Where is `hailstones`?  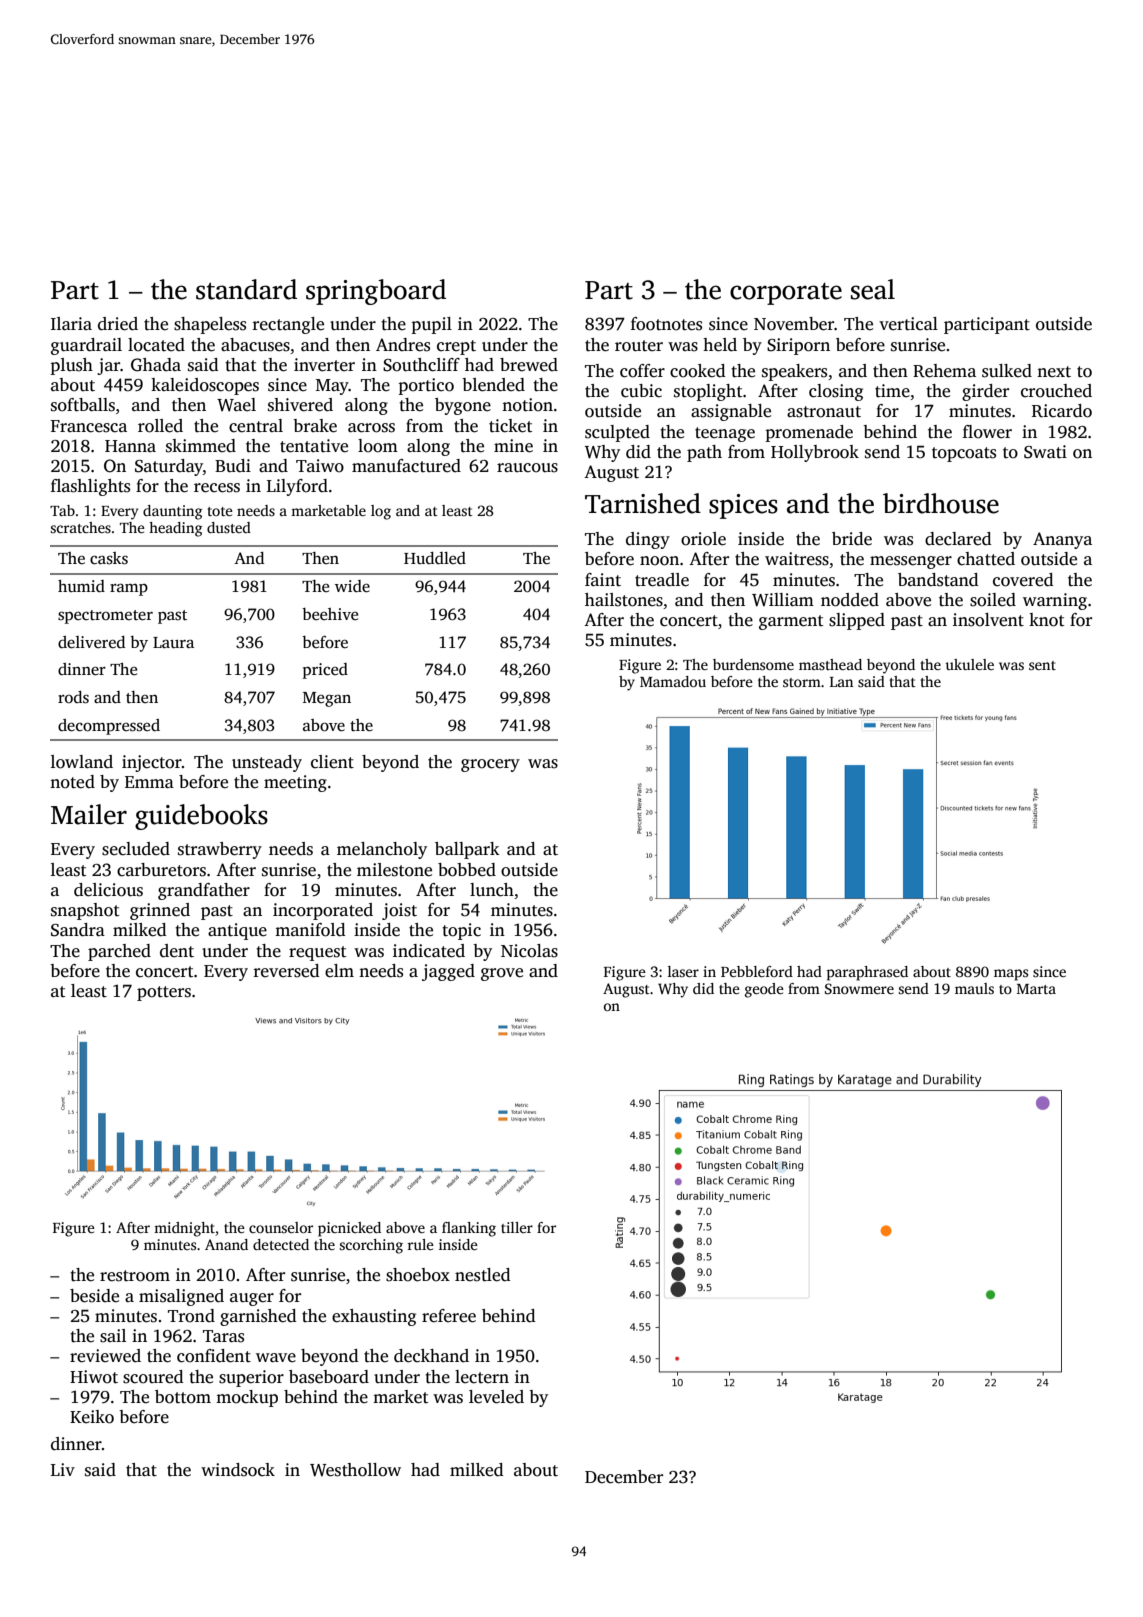 hailstones is located at coordinates (624, 600).
